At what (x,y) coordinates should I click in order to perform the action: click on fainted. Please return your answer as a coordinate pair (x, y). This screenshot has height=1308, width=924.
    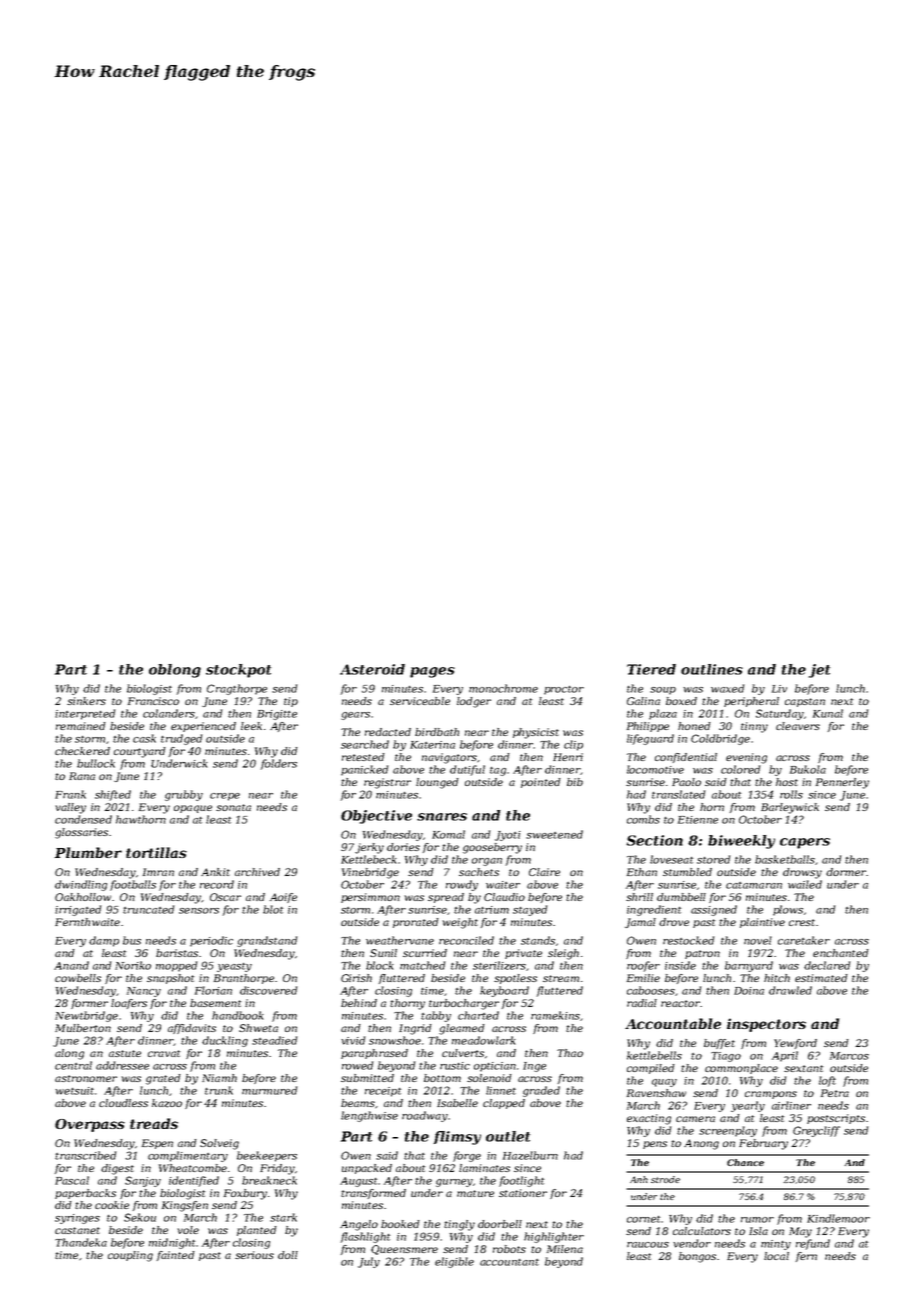
    Looking at the image, I should click on (176, 1256).
